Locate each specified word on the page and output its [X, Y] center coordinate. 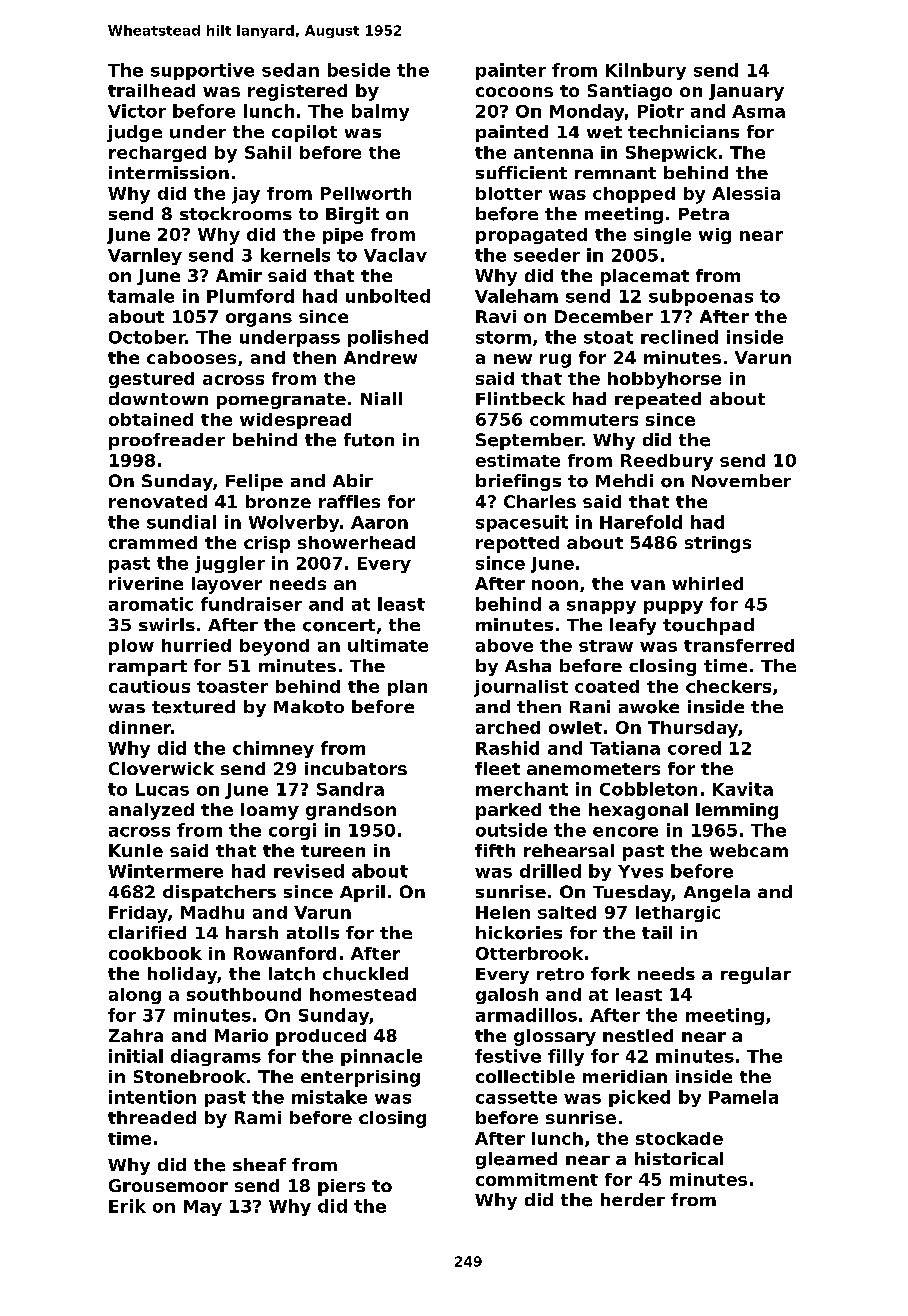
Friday [138, 914]
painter [511, 71]
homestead [363, 994]
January [746, 92]
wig [715, 236]
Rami [258, 1117]
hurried [196, 645]
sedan [290, 70]
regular [756, 975]
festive [508, 1056]
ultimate [388, 645]
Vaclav [395, 255]
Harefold [641, 522]
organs [259, 320]
